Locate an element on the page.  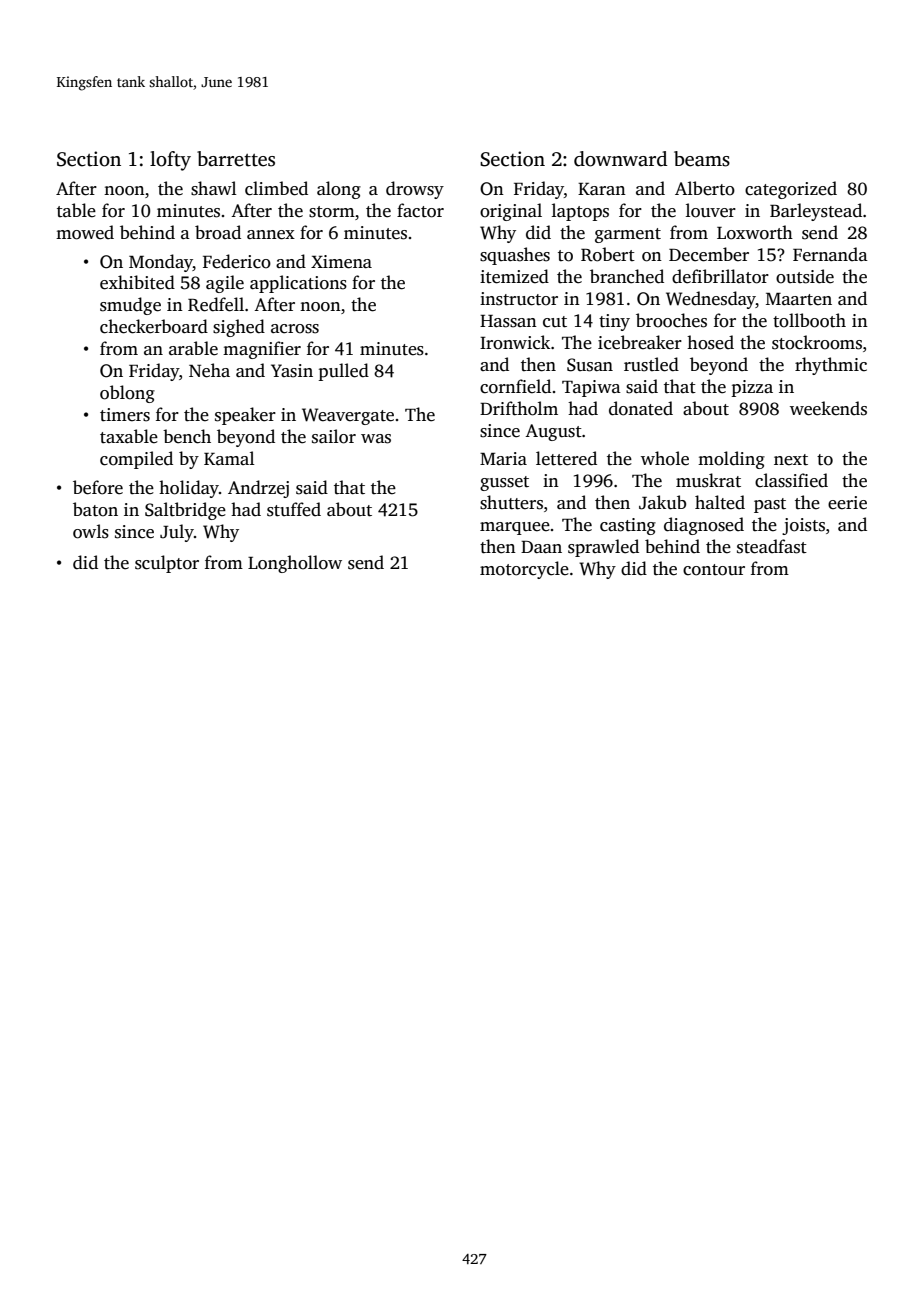
pizza is located at coordinates (752, 388).
